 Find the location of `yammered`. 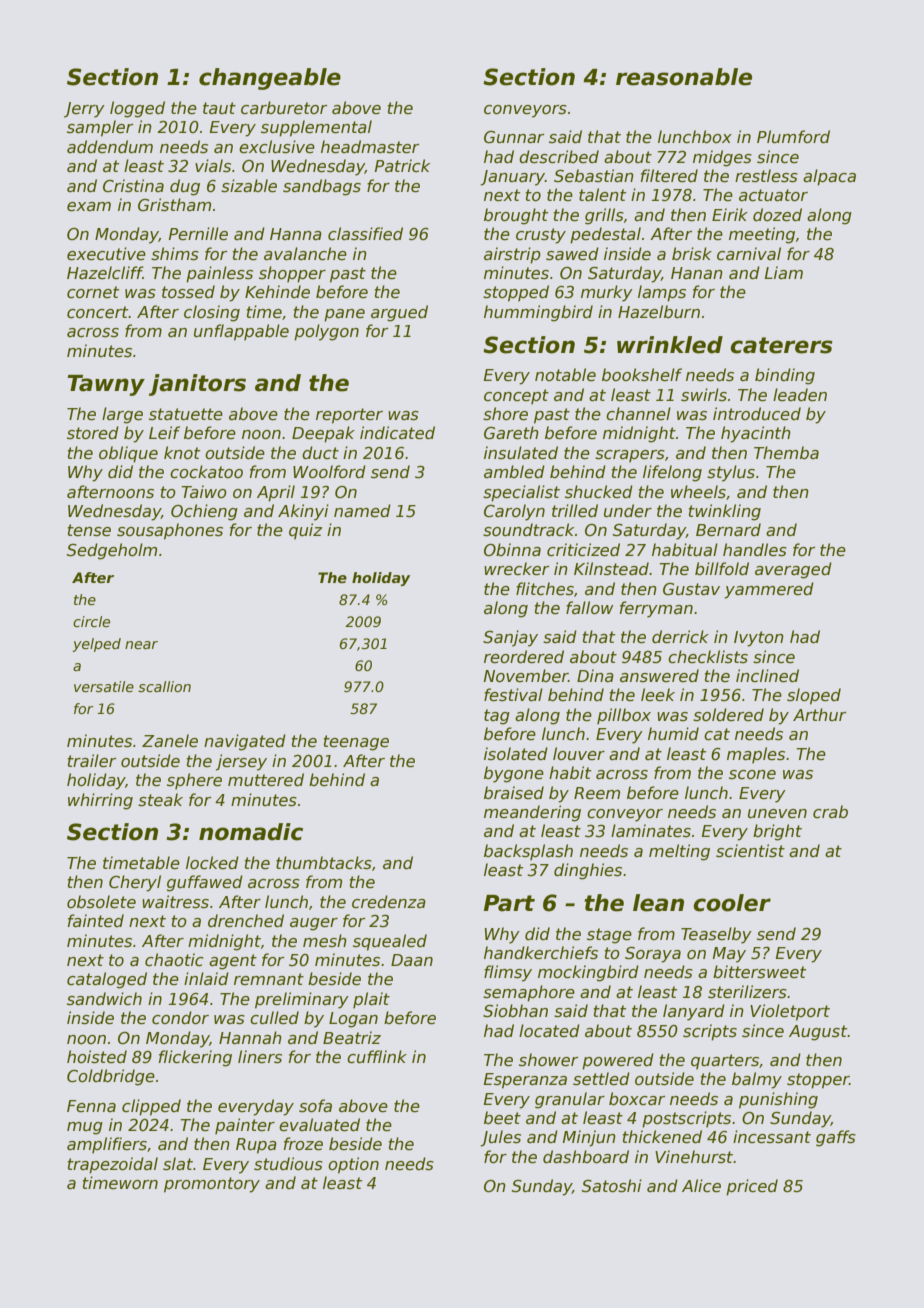

yammered is located at coordinates (769, 590).
